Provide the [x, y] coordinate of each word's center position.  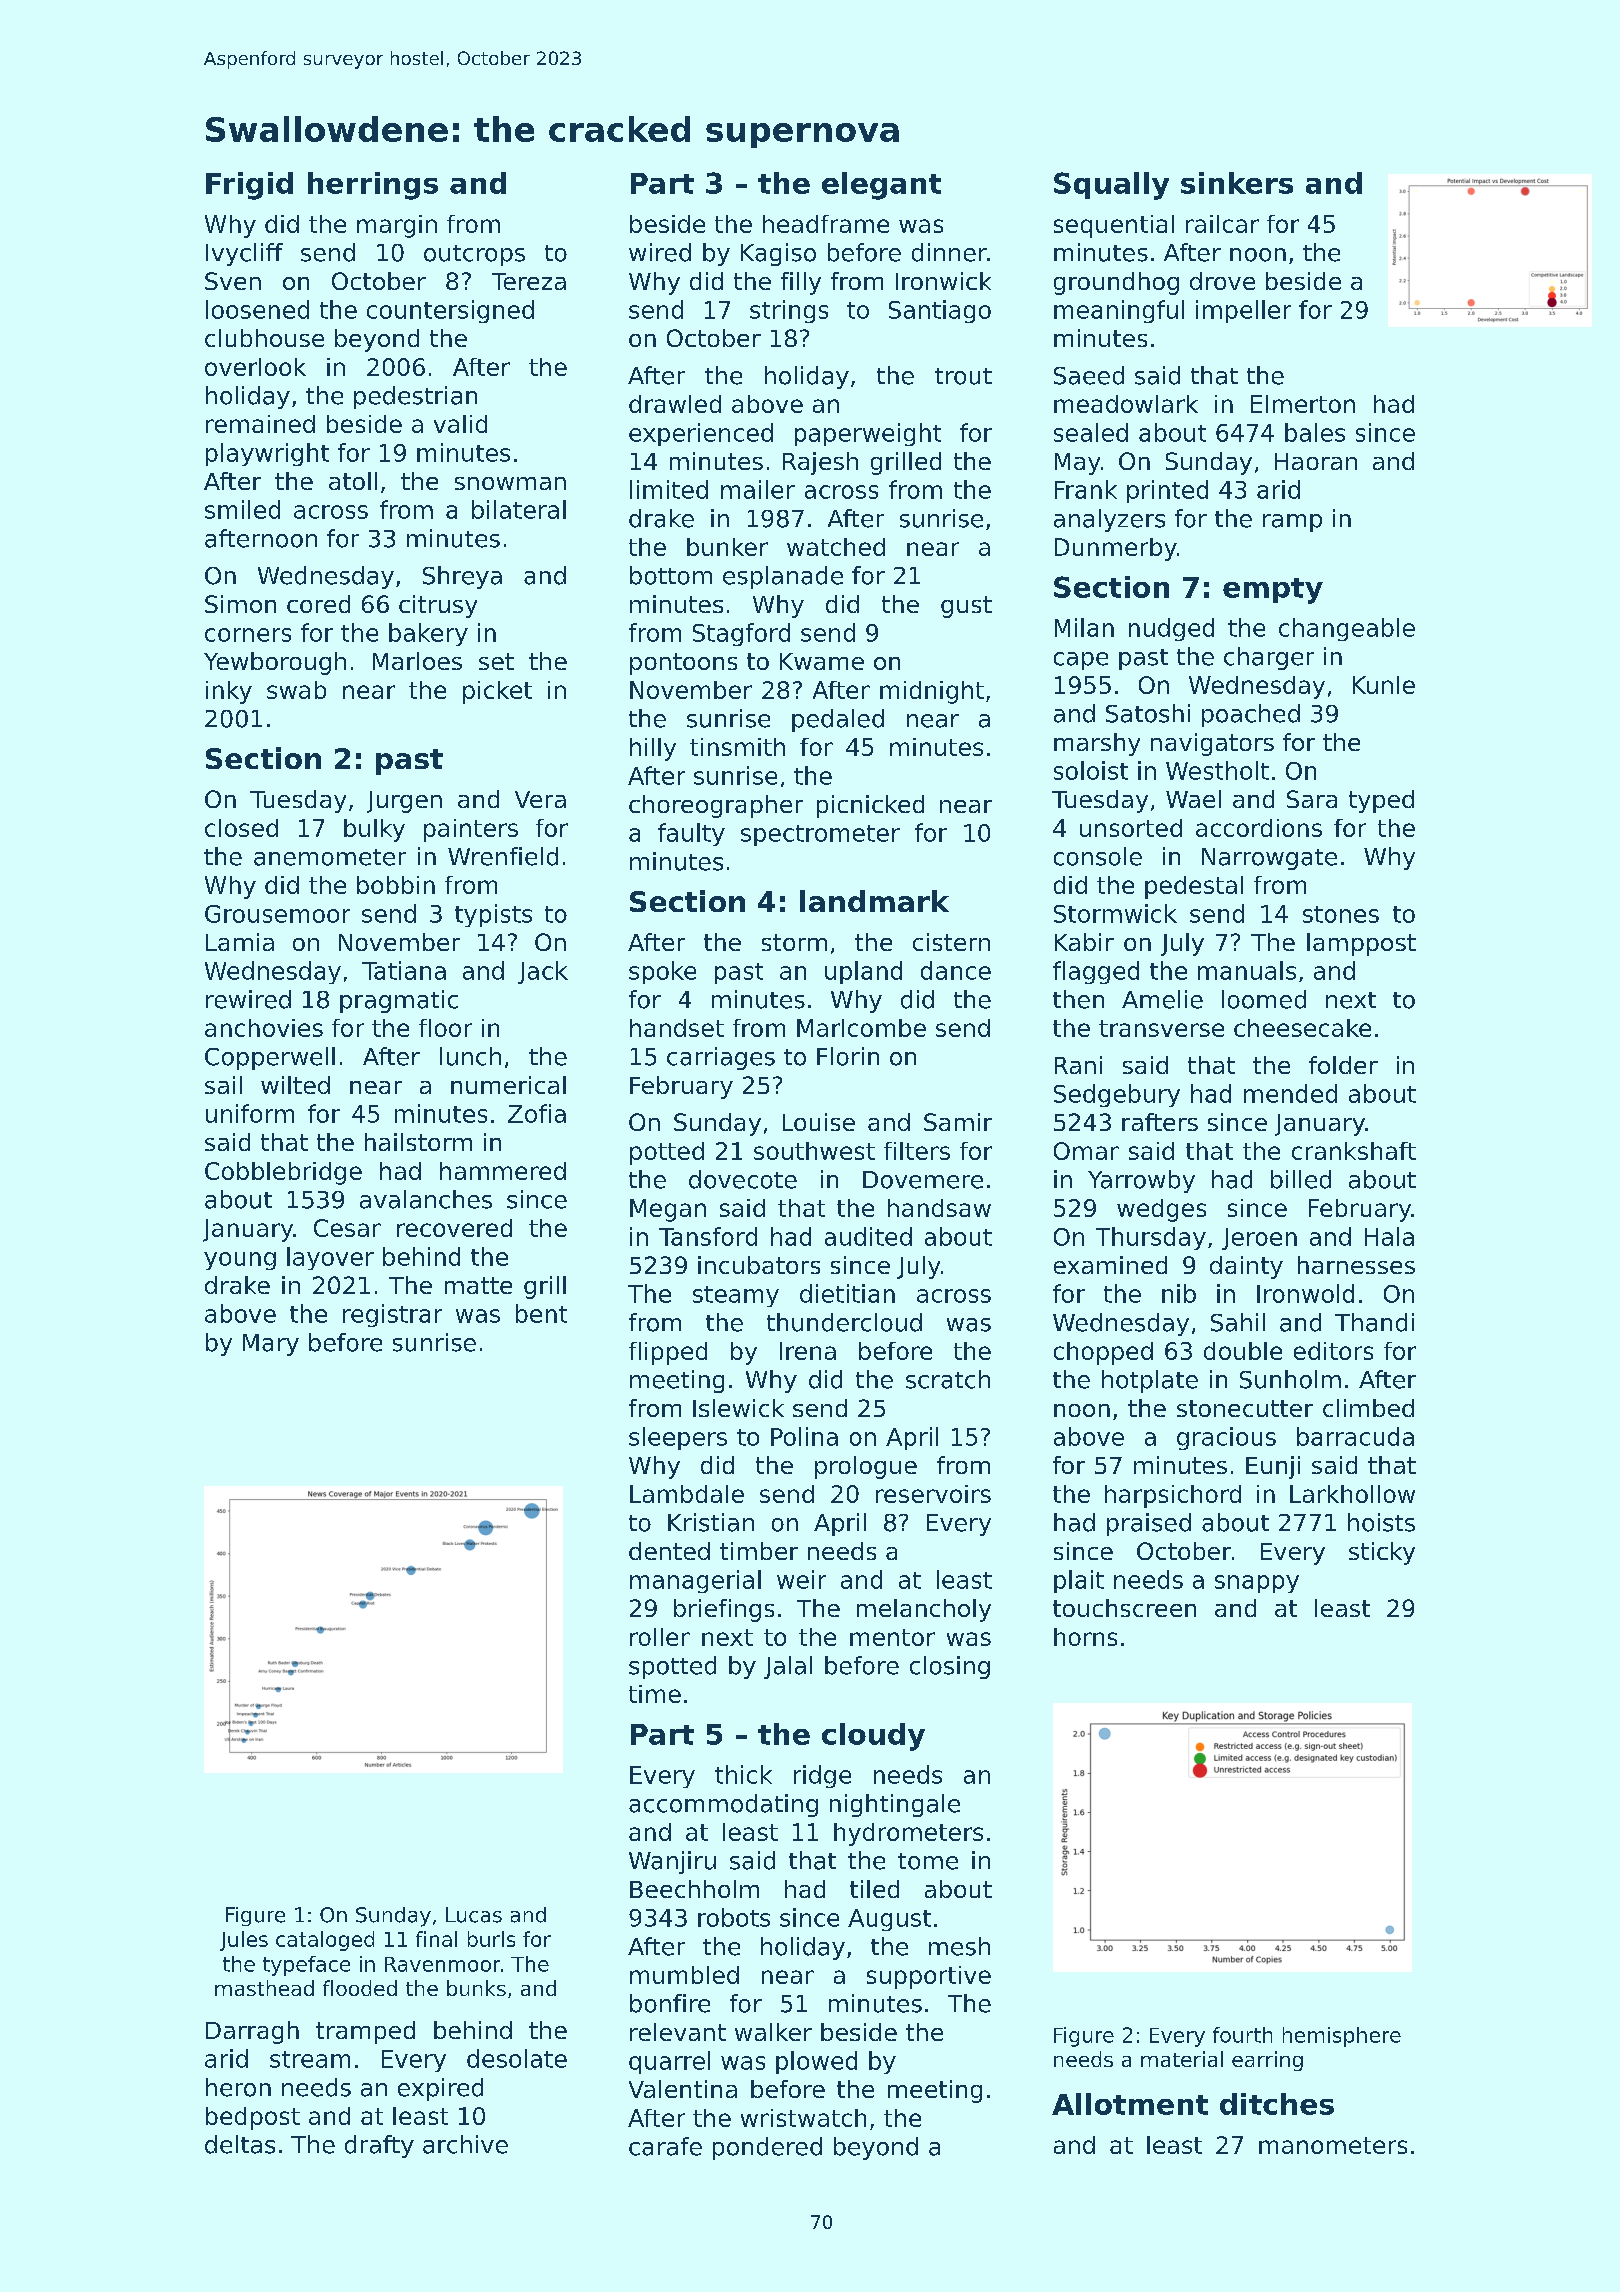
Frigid [249, 186]
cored [318, 604]
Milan [1084, 627]
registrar [392, 1315]
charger [1269, 658]
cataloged [325, 1941]
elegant [881, 186]
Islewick [738, 1408]
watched [836, 547]
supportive [929, 1977]
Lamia [240, 942]
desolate [517, 2058]
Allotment [1130, 2104]
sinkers [1237, 183]
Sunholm [1290, 1379]
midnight [932, 692]
